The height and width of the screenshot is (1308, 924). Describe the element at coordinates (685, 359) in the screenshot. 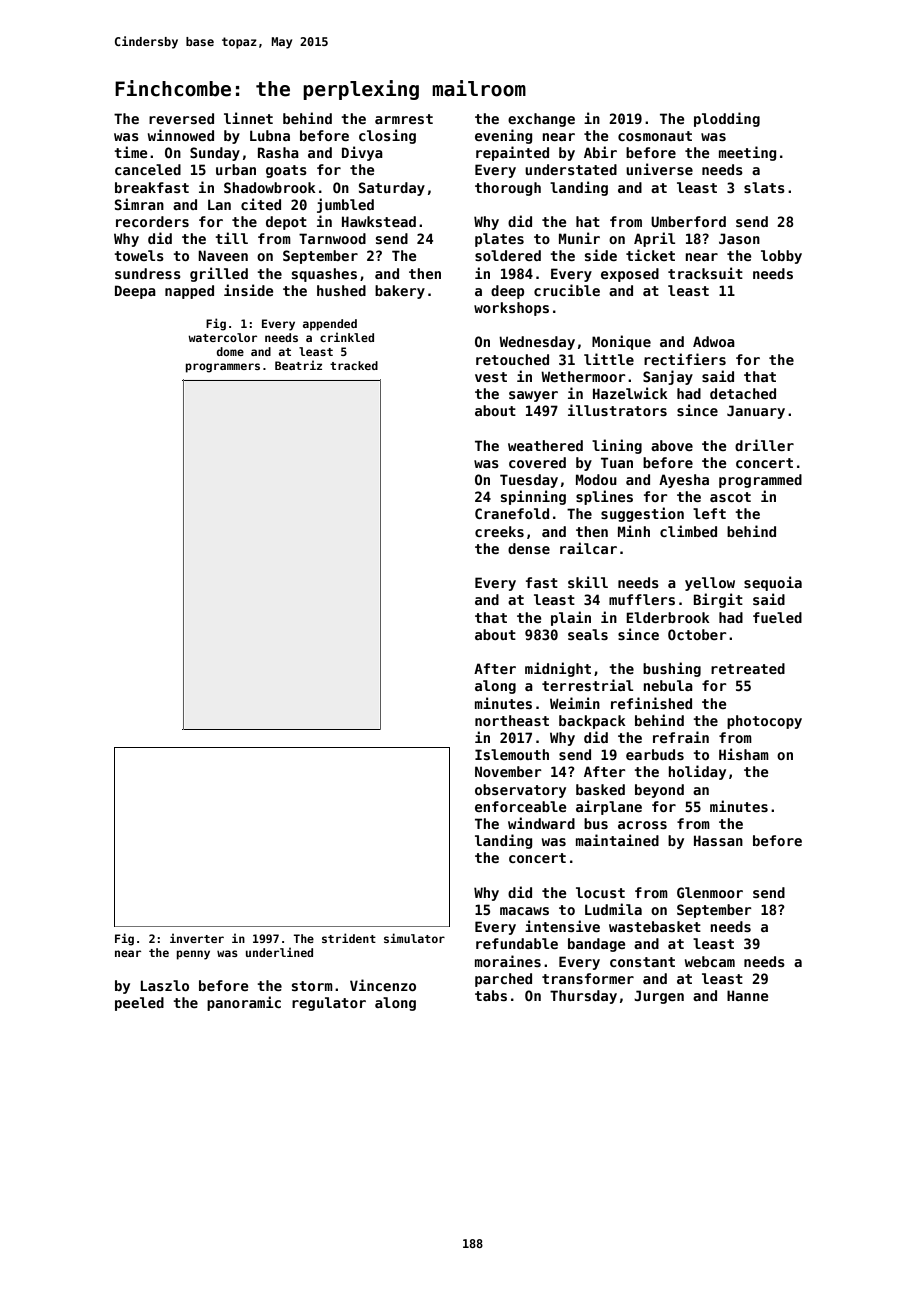

I see `rectifiers` at that location.
